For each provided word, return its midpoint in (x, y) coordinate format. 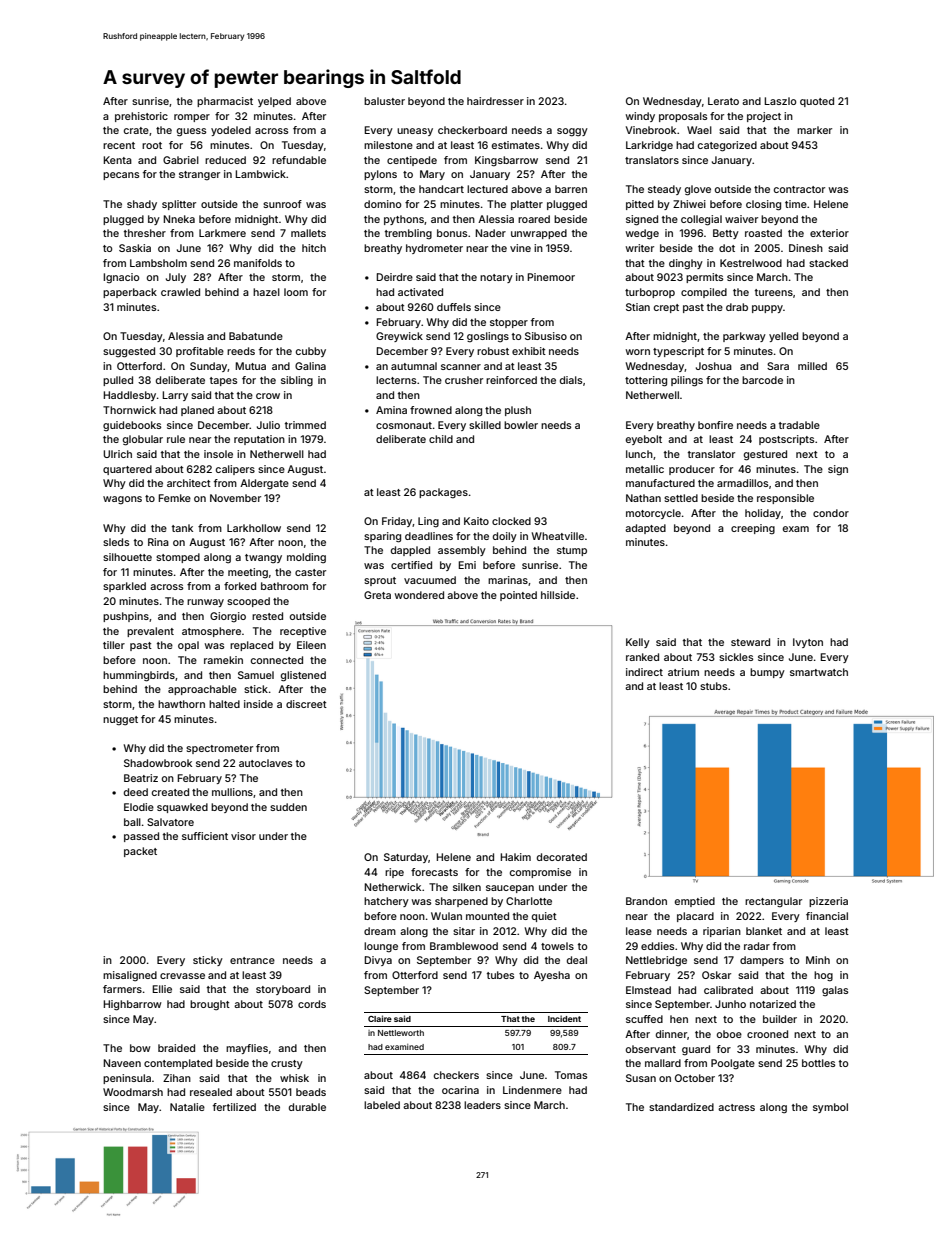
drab (737, 307)
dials (571, 380)
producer (692, 470)
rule (176, 439)
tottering (646, 381)
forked (240, 586)
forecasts (434, 872)
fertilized (234, 1107)
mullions (232, 792)
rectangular (773, 902)
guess (191, 132)
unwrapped (539, 234)
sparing (382, 537)
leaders (482, 1105)
